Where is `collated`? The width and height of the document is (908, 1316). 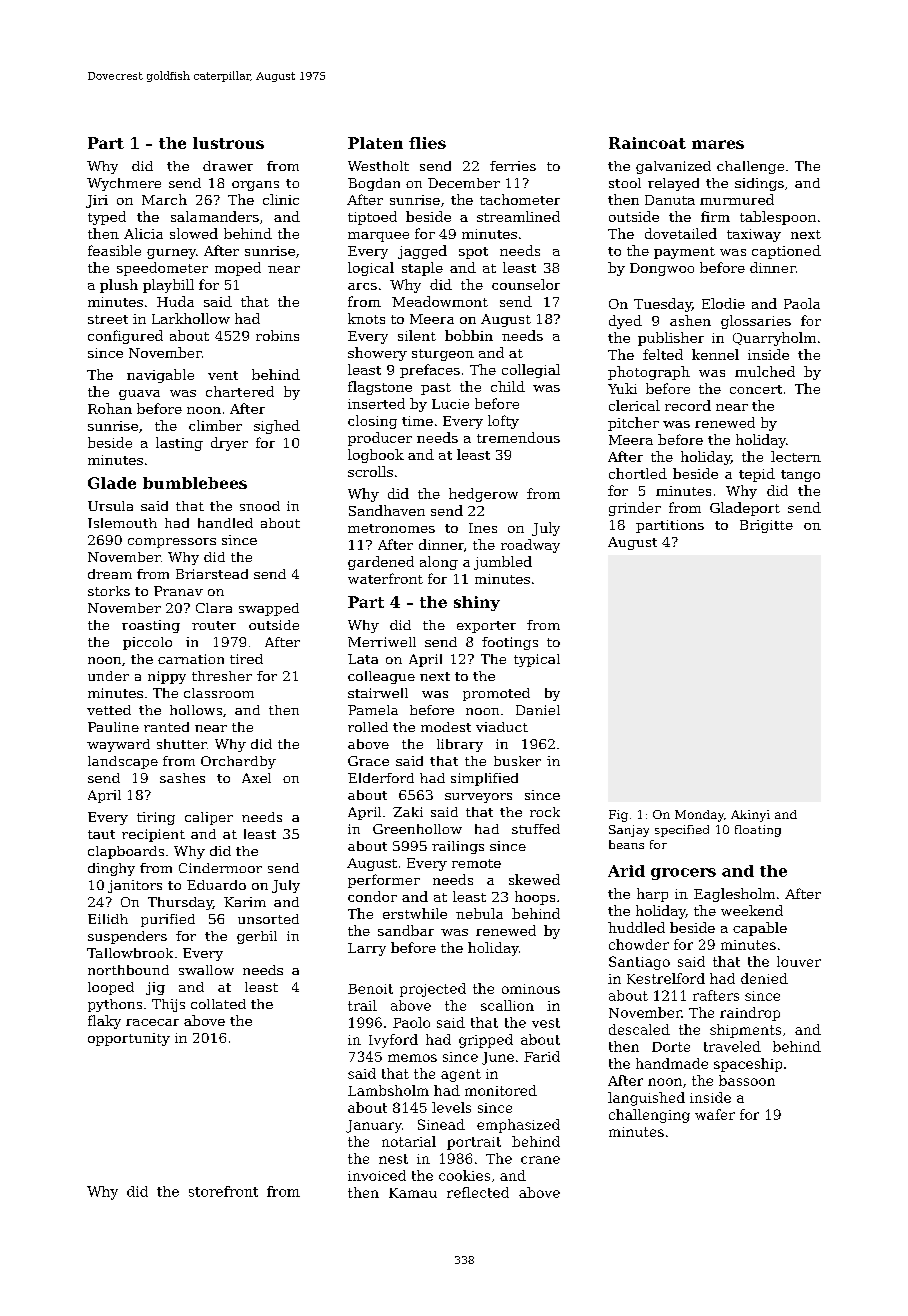 collated is located at coordinates (218, 1004).
